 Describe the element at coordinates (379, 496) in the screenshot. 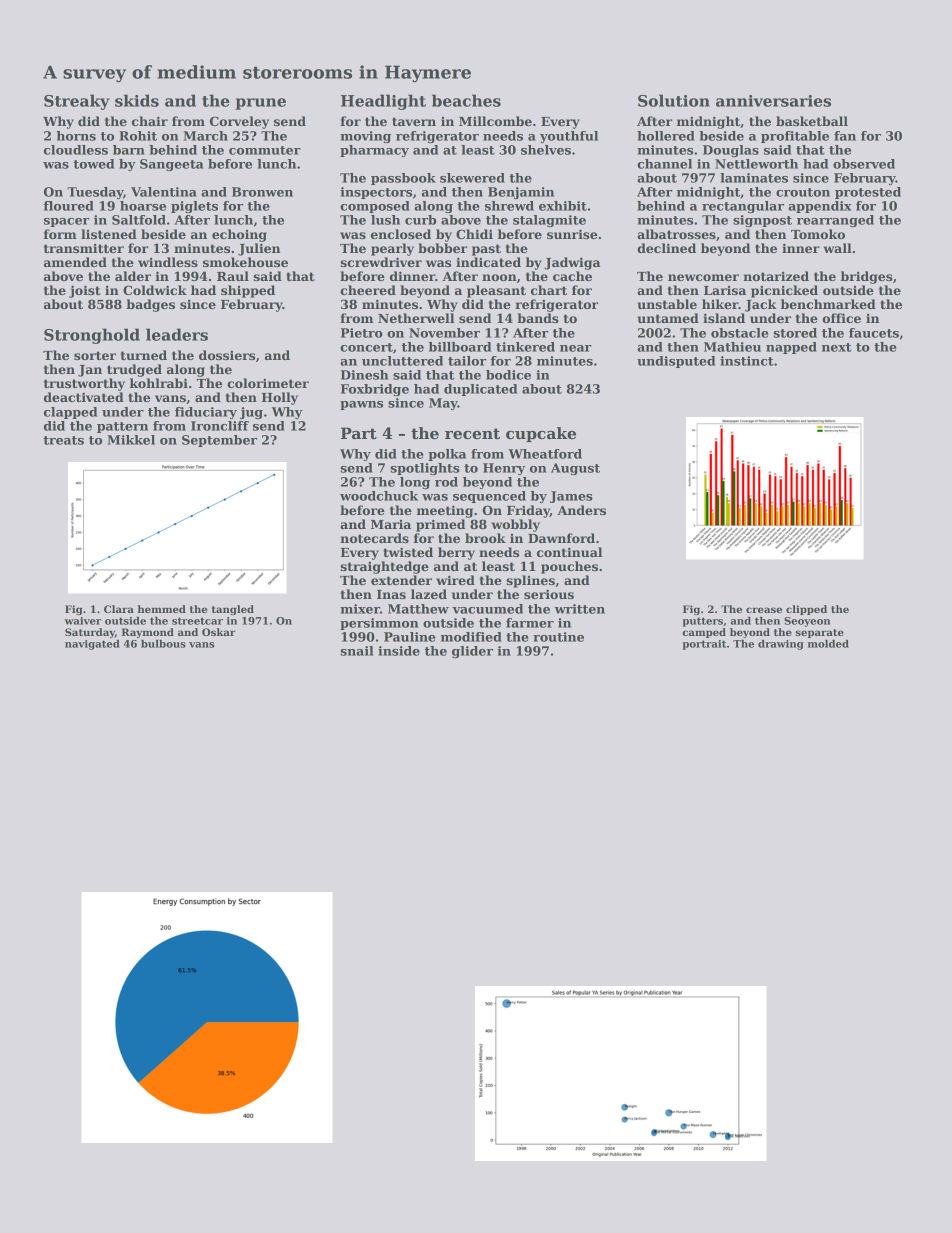

I see `woodchuck` at that location.
